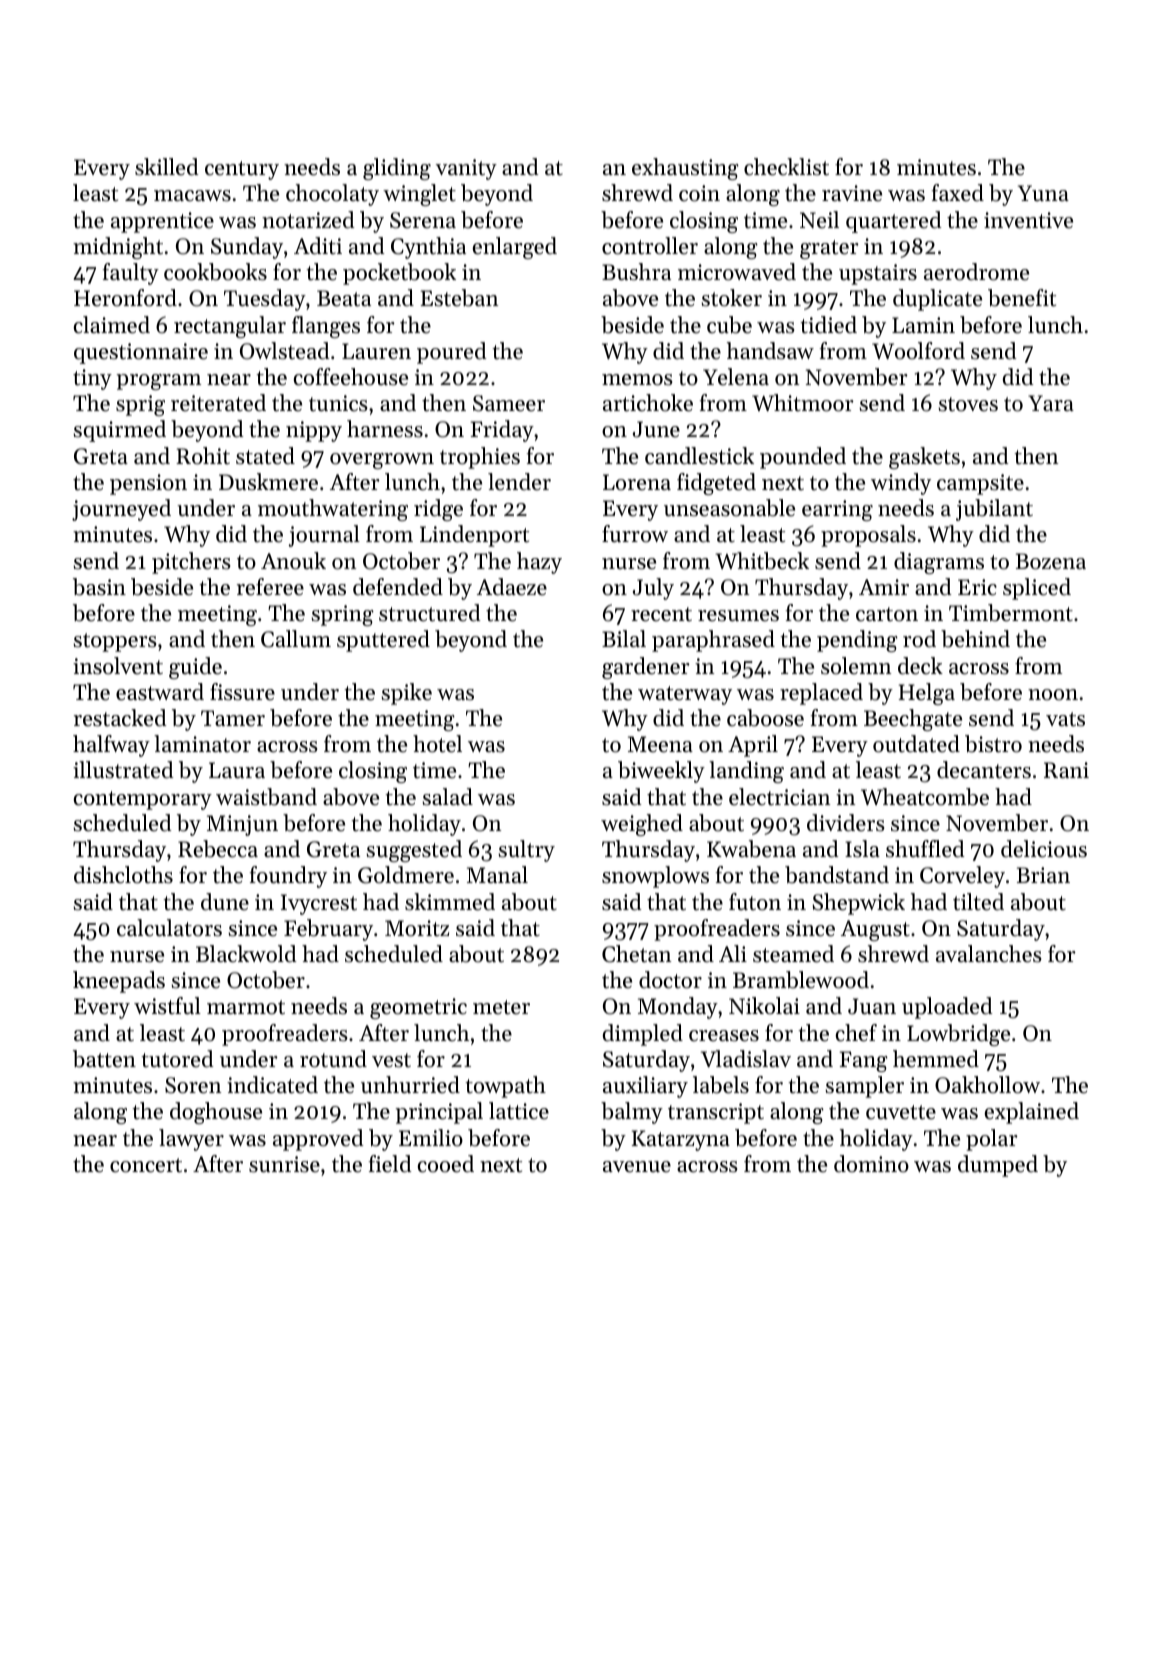  What do you see at coordinates (871, 1164) in the screenshot?
I see `domino` at bounding box center [871, 1164].
